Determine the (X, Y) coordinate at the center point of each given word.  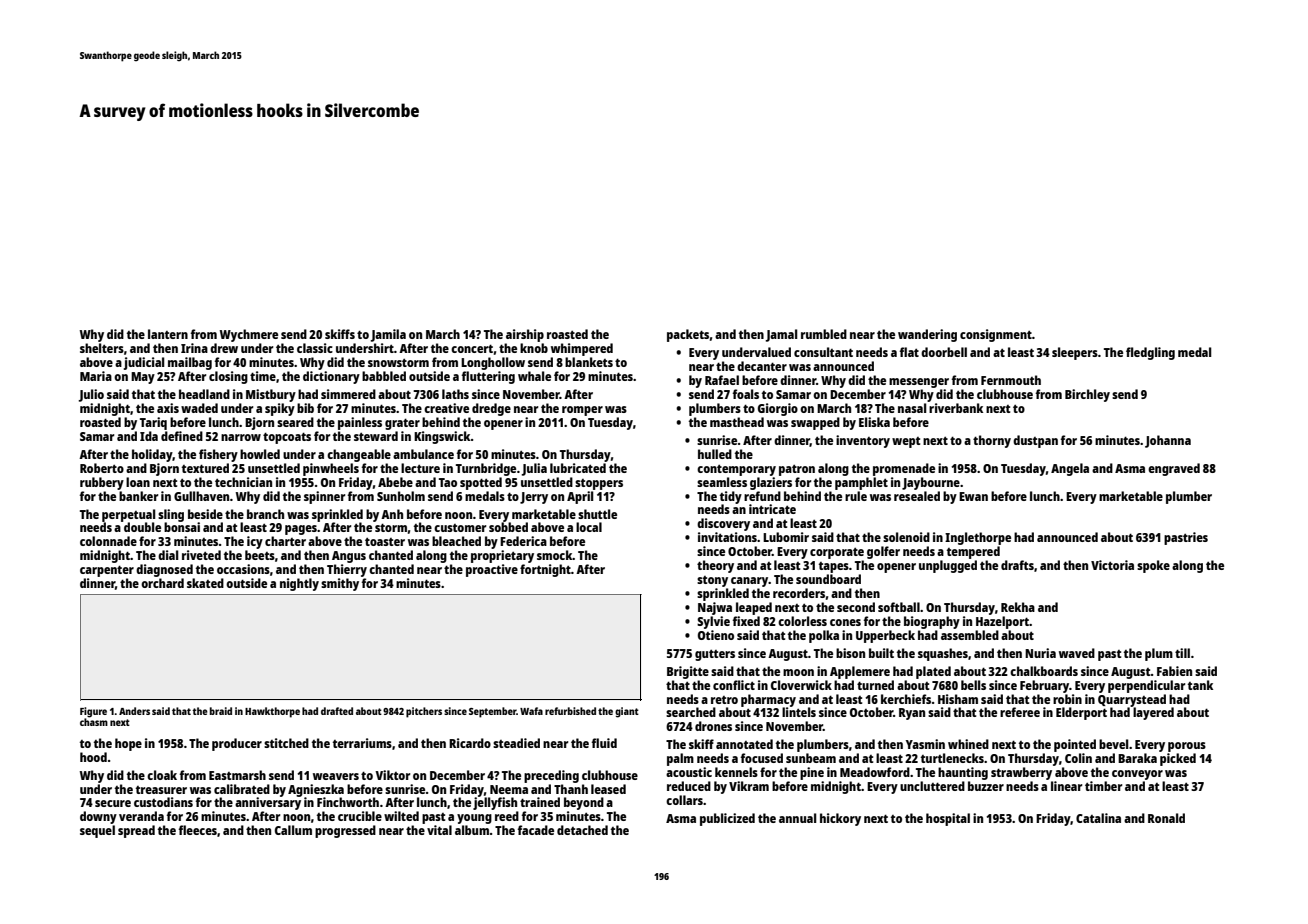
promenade (904, 469)
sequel (97, 831)
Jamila (388, 335)
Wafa (531, 711)
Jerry (534, 498)
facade (536, 830)
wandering (927, 335)
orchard (162, 583)
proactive (492, 570)
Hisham (958, 699)
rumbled (824, 334)
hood (93, 757)
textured (205, 468)
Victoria (1112, 565)
